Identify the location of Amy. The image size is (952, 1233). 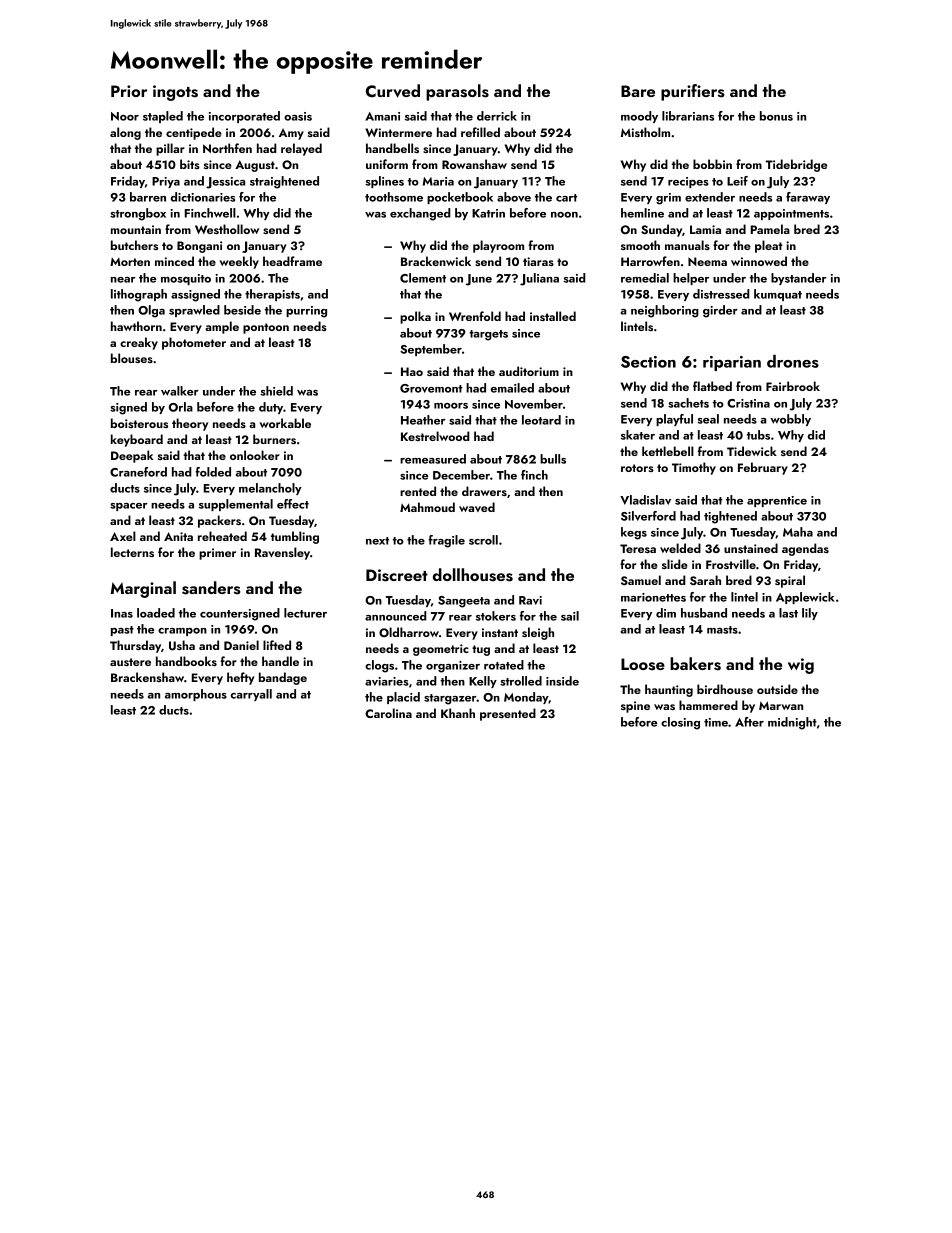
(291, 134).
